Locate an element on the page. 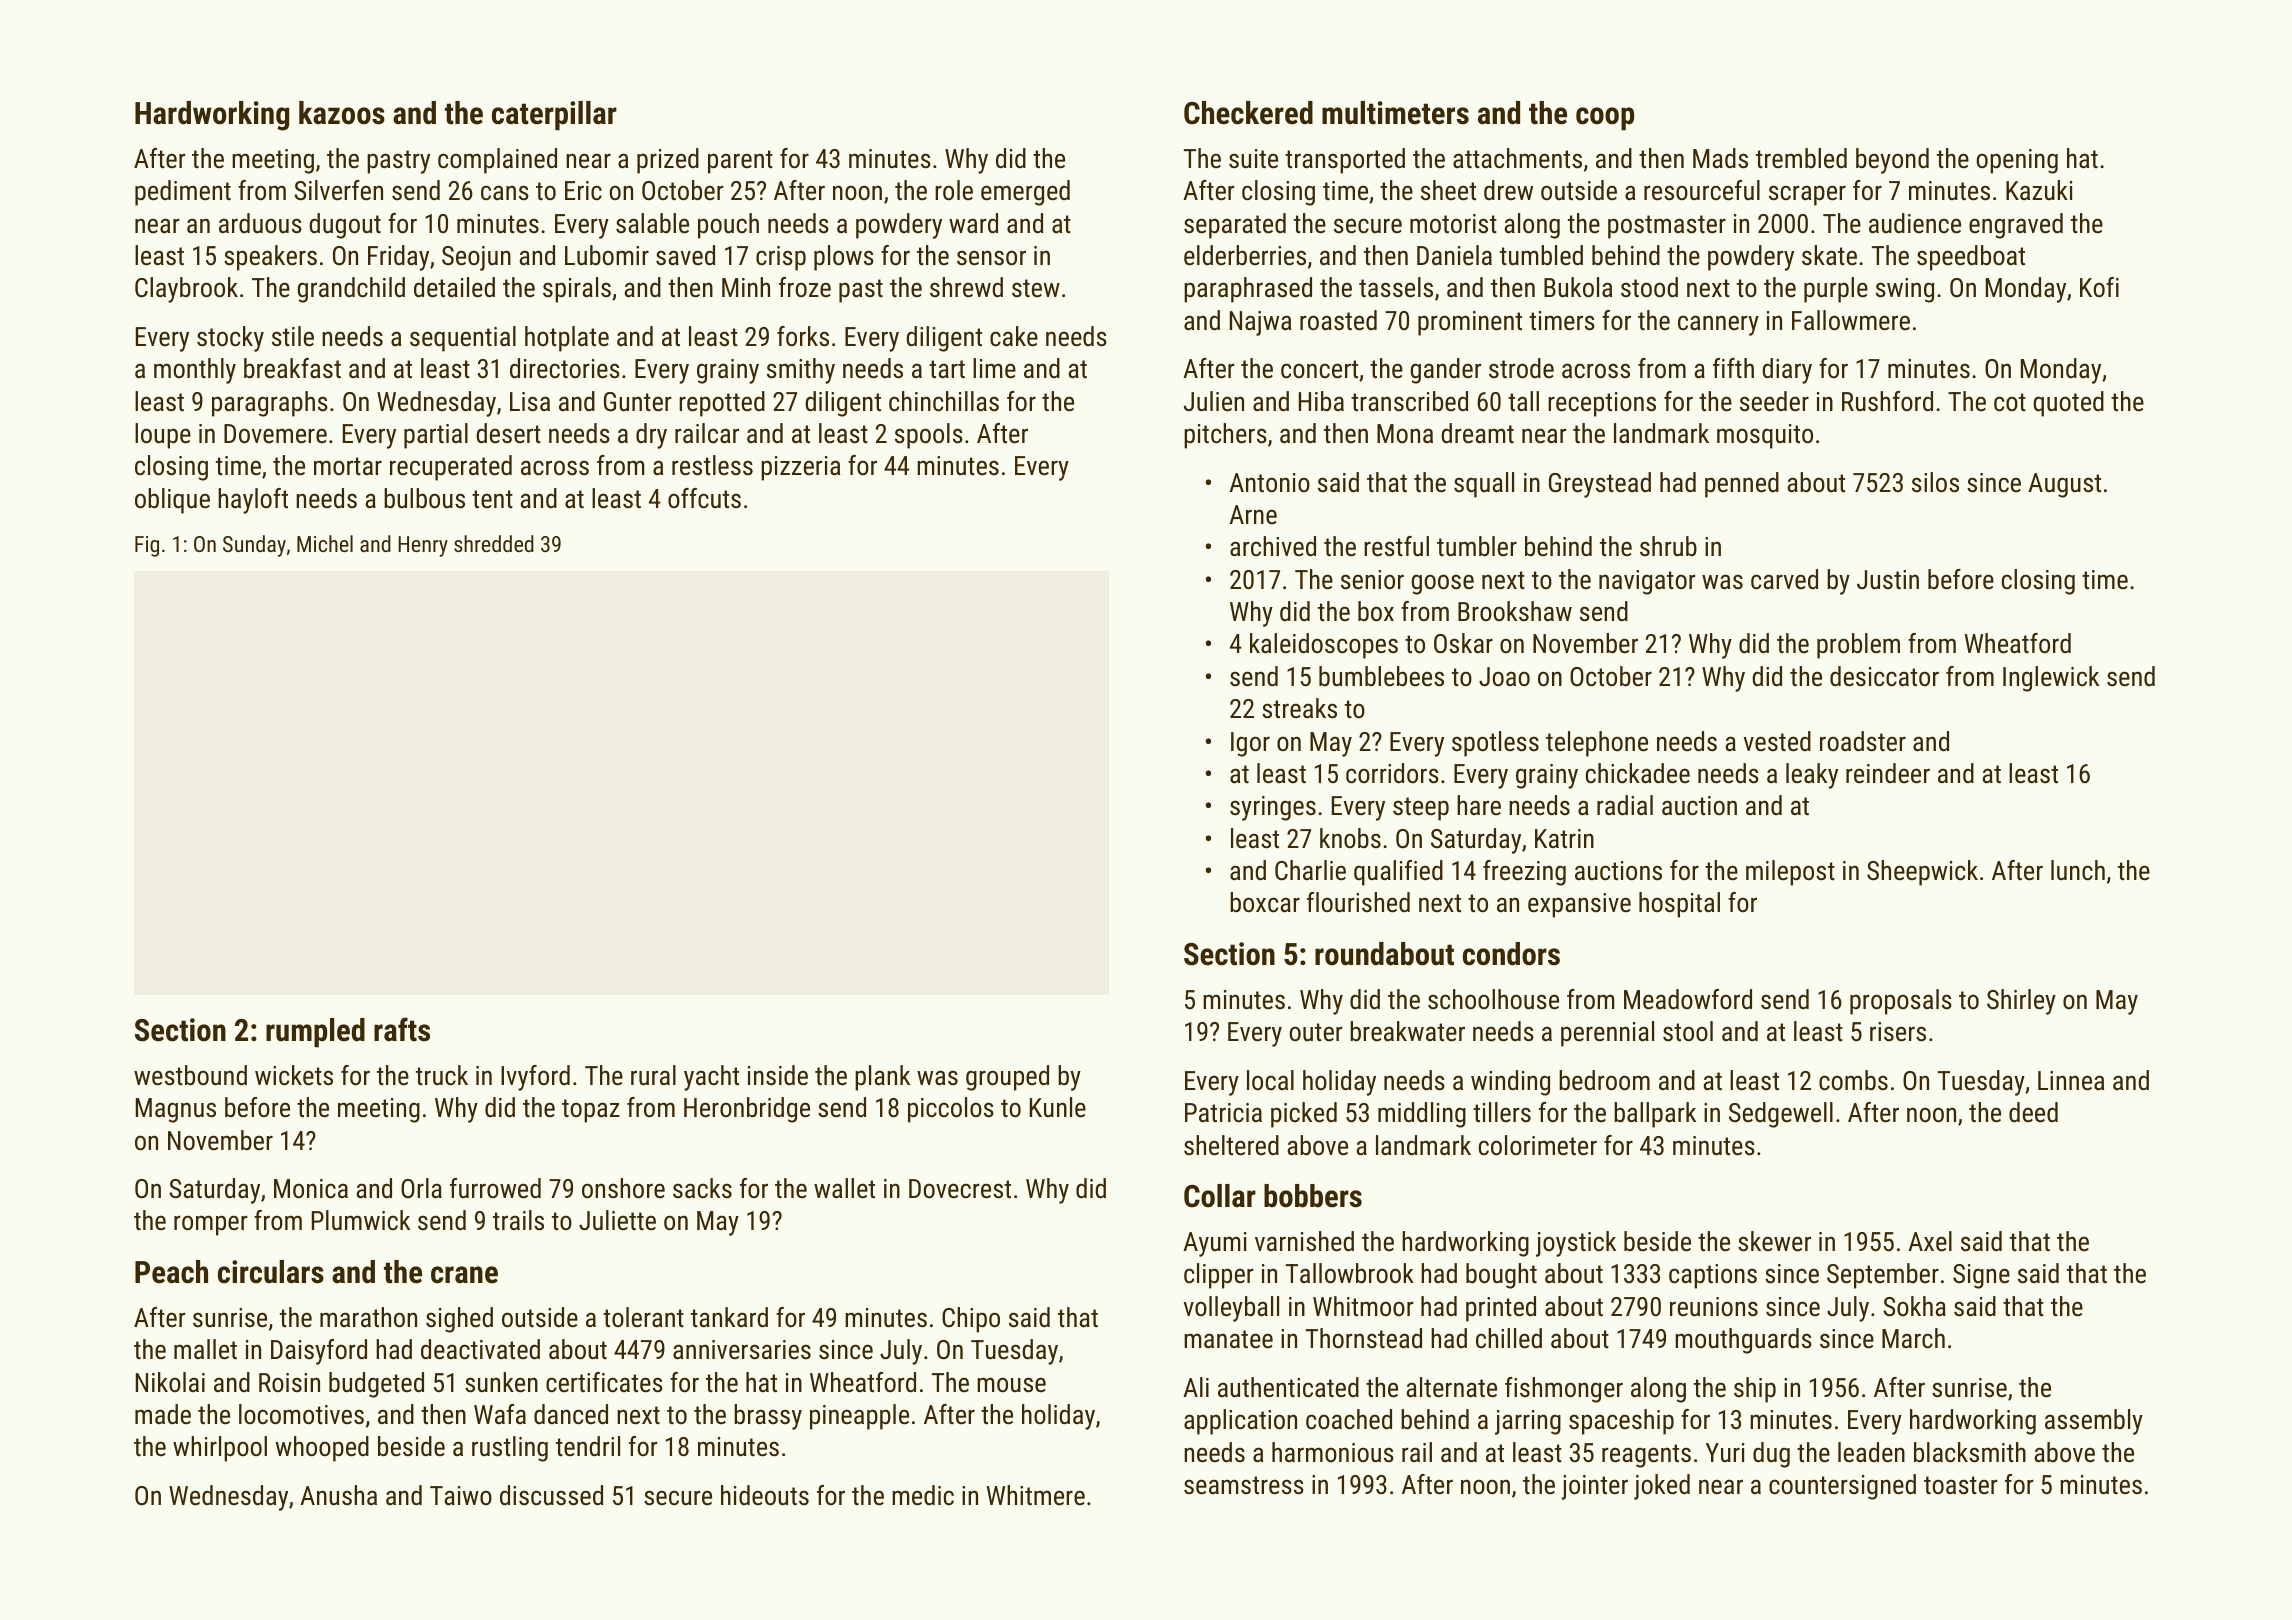  Igor is located at coordinates (1250, 744).
